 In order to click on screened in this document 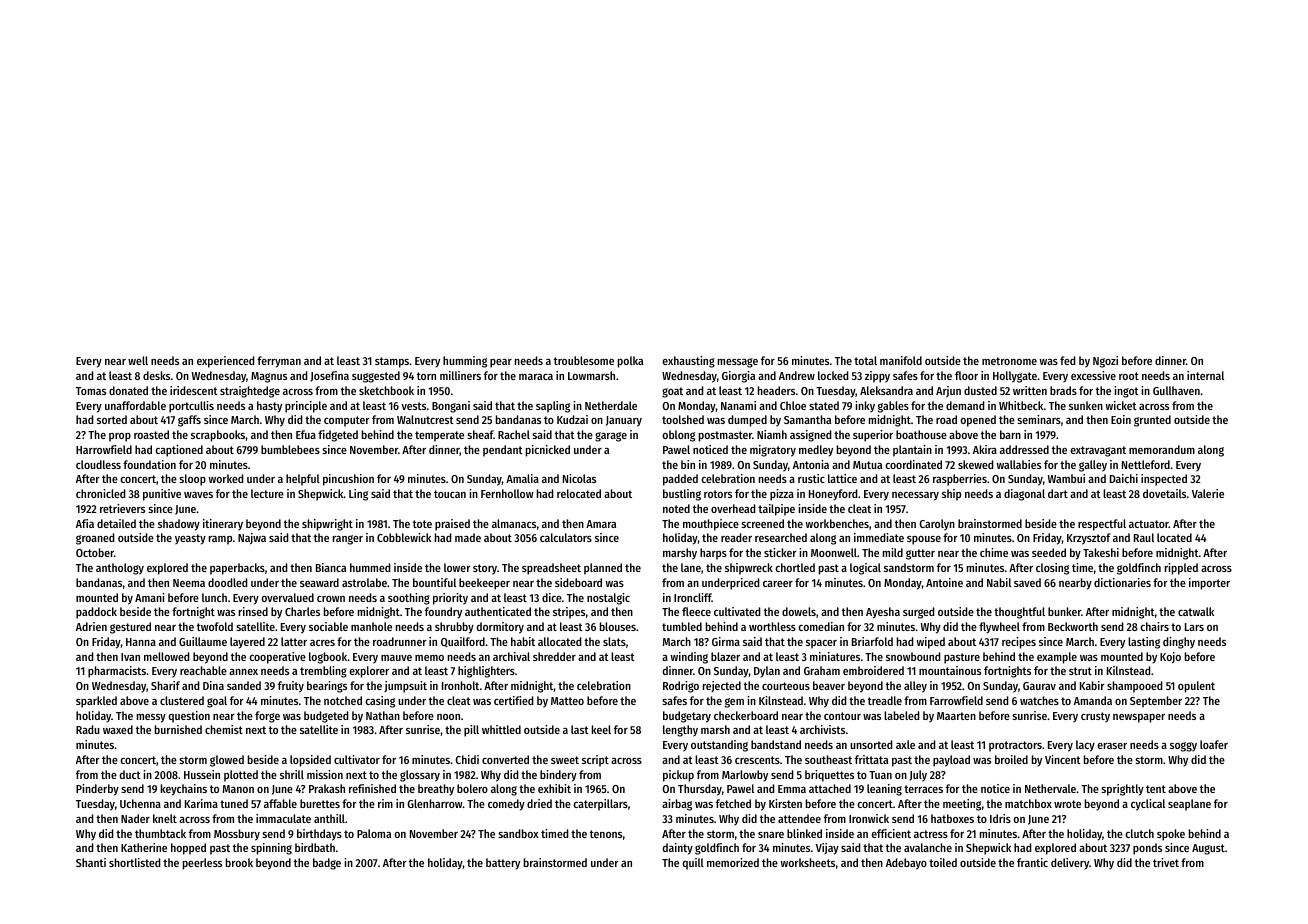, I will do `click(762, 523)`.
